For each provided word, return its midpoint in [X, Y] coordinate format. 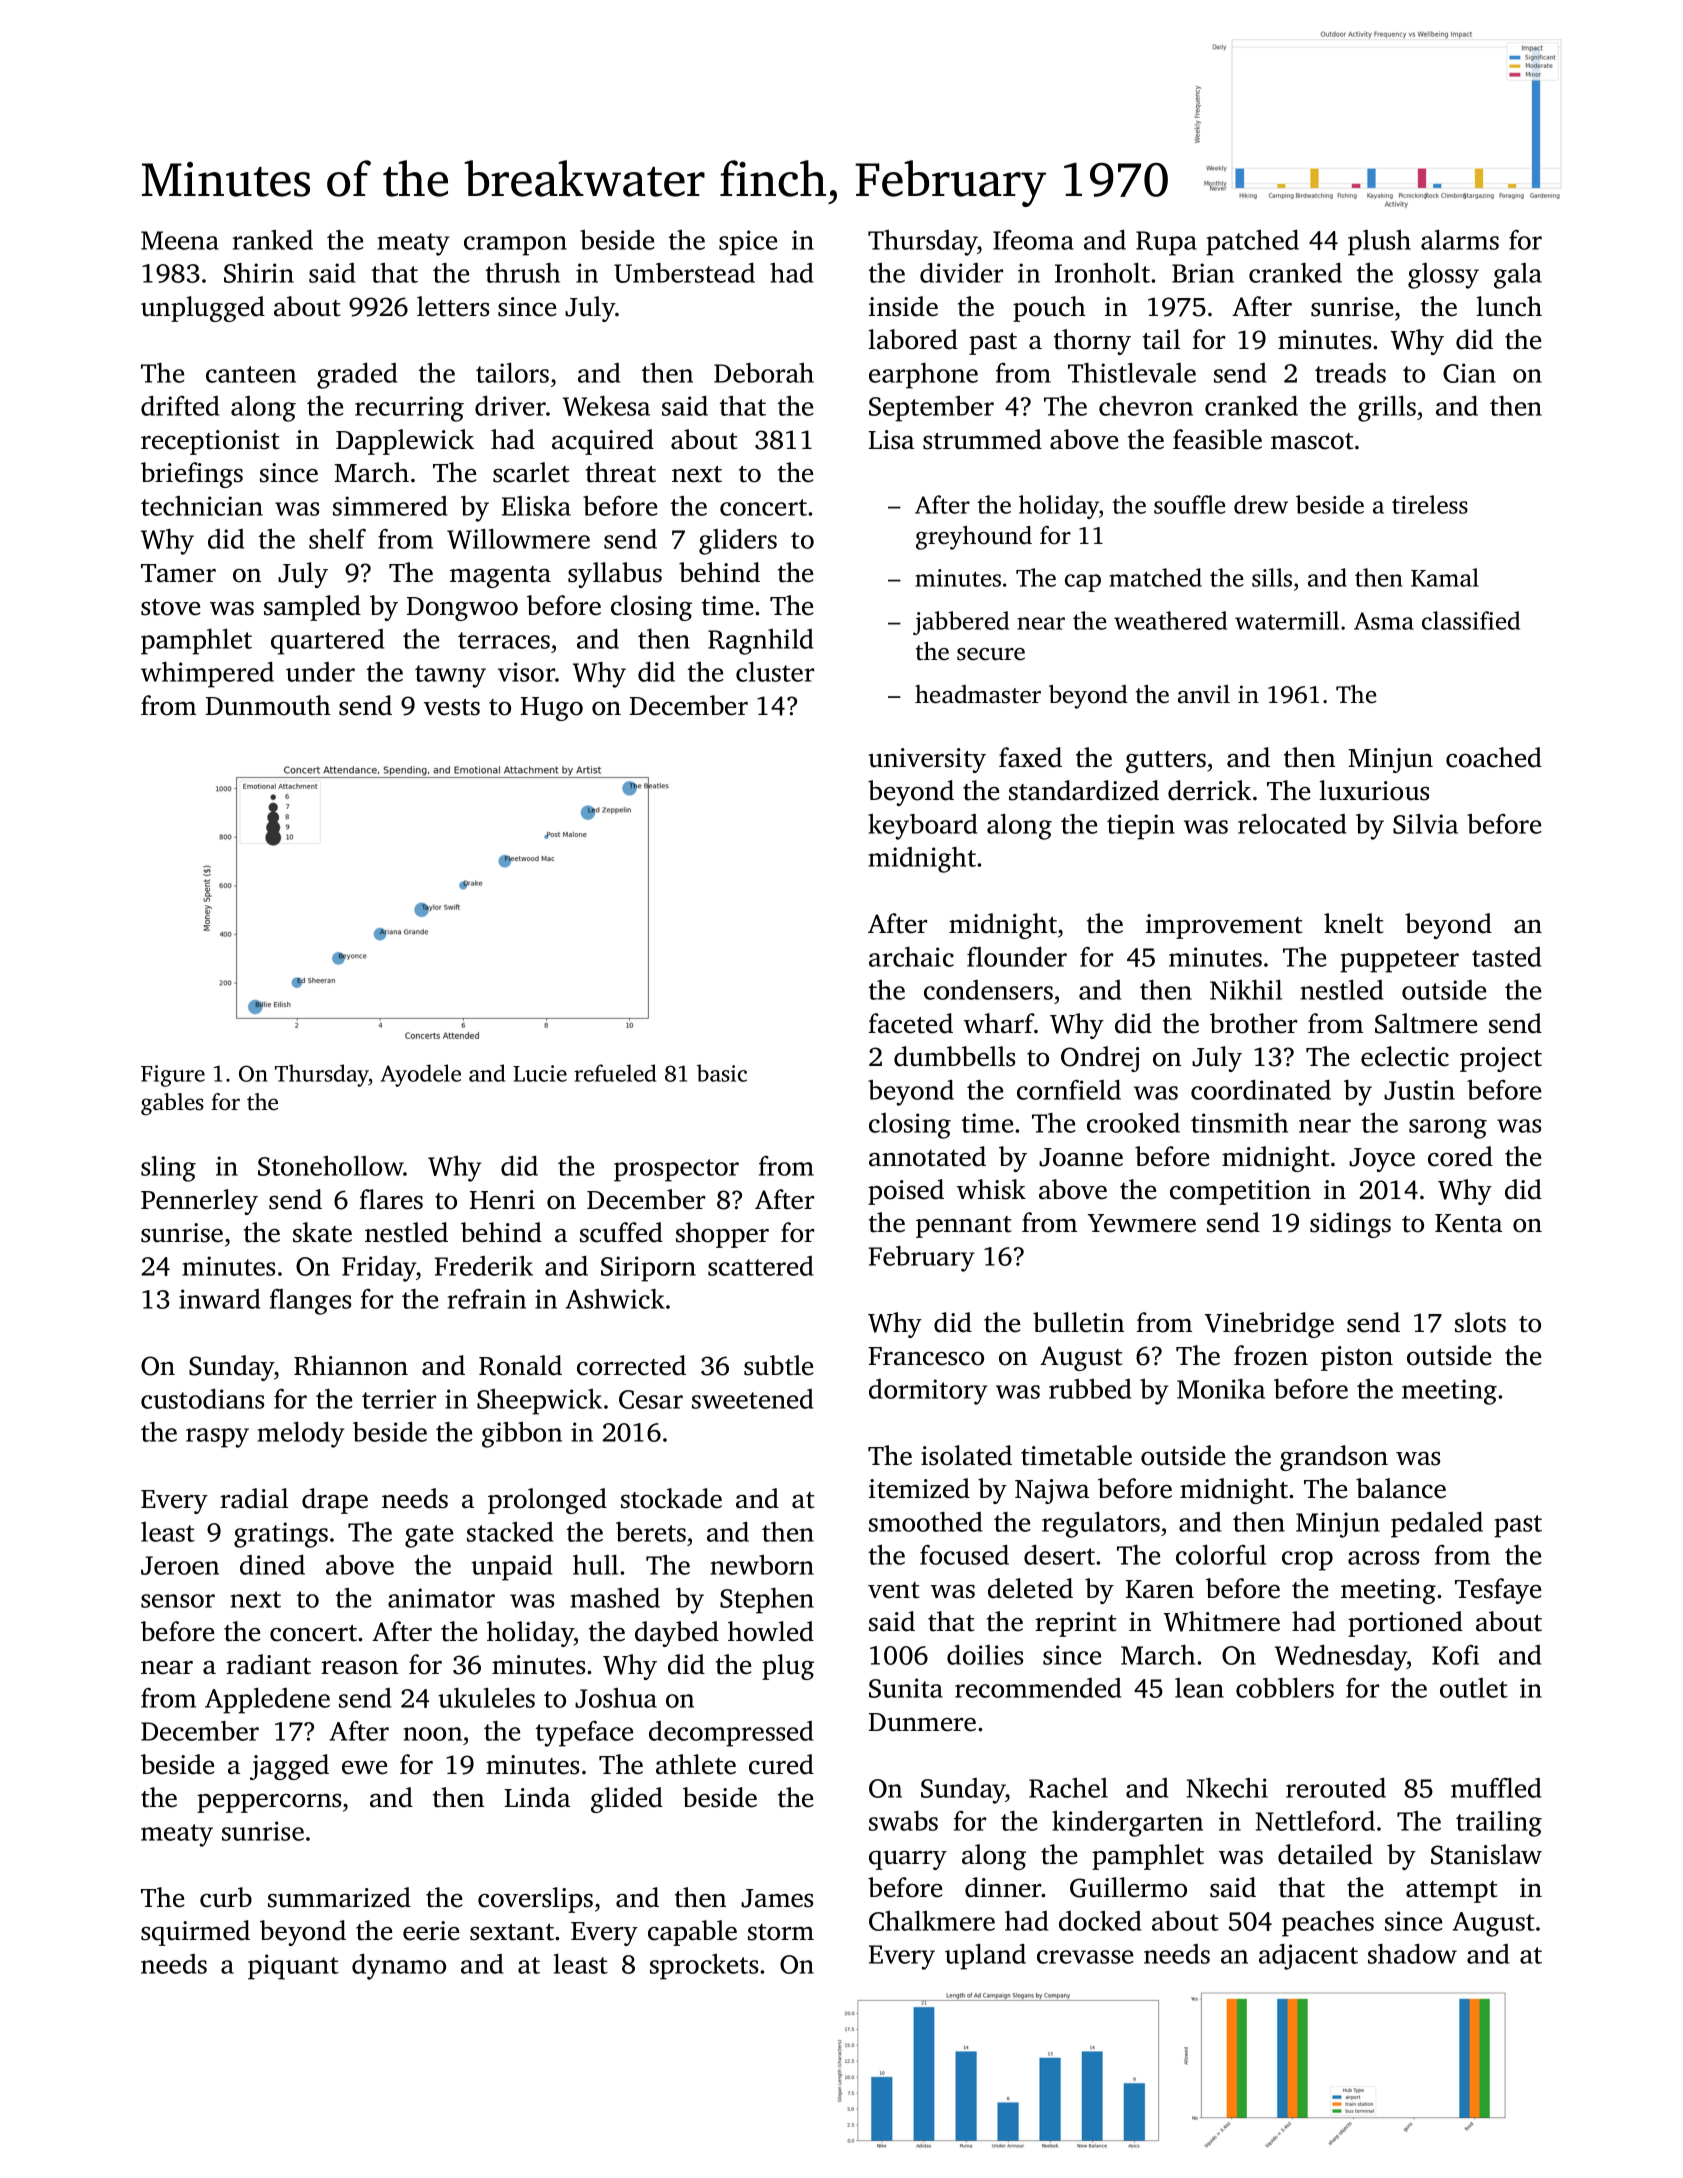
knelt [1353, 923]
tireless [1430, 504]
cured [781, 1764]
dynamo [399, 1967]
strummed [982, 439]
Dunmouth [268, 705]
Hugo [552, 709]
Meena [180, 240]
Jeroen [180, 1565]
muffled [1496, 1788]
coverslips [535, 1900]
